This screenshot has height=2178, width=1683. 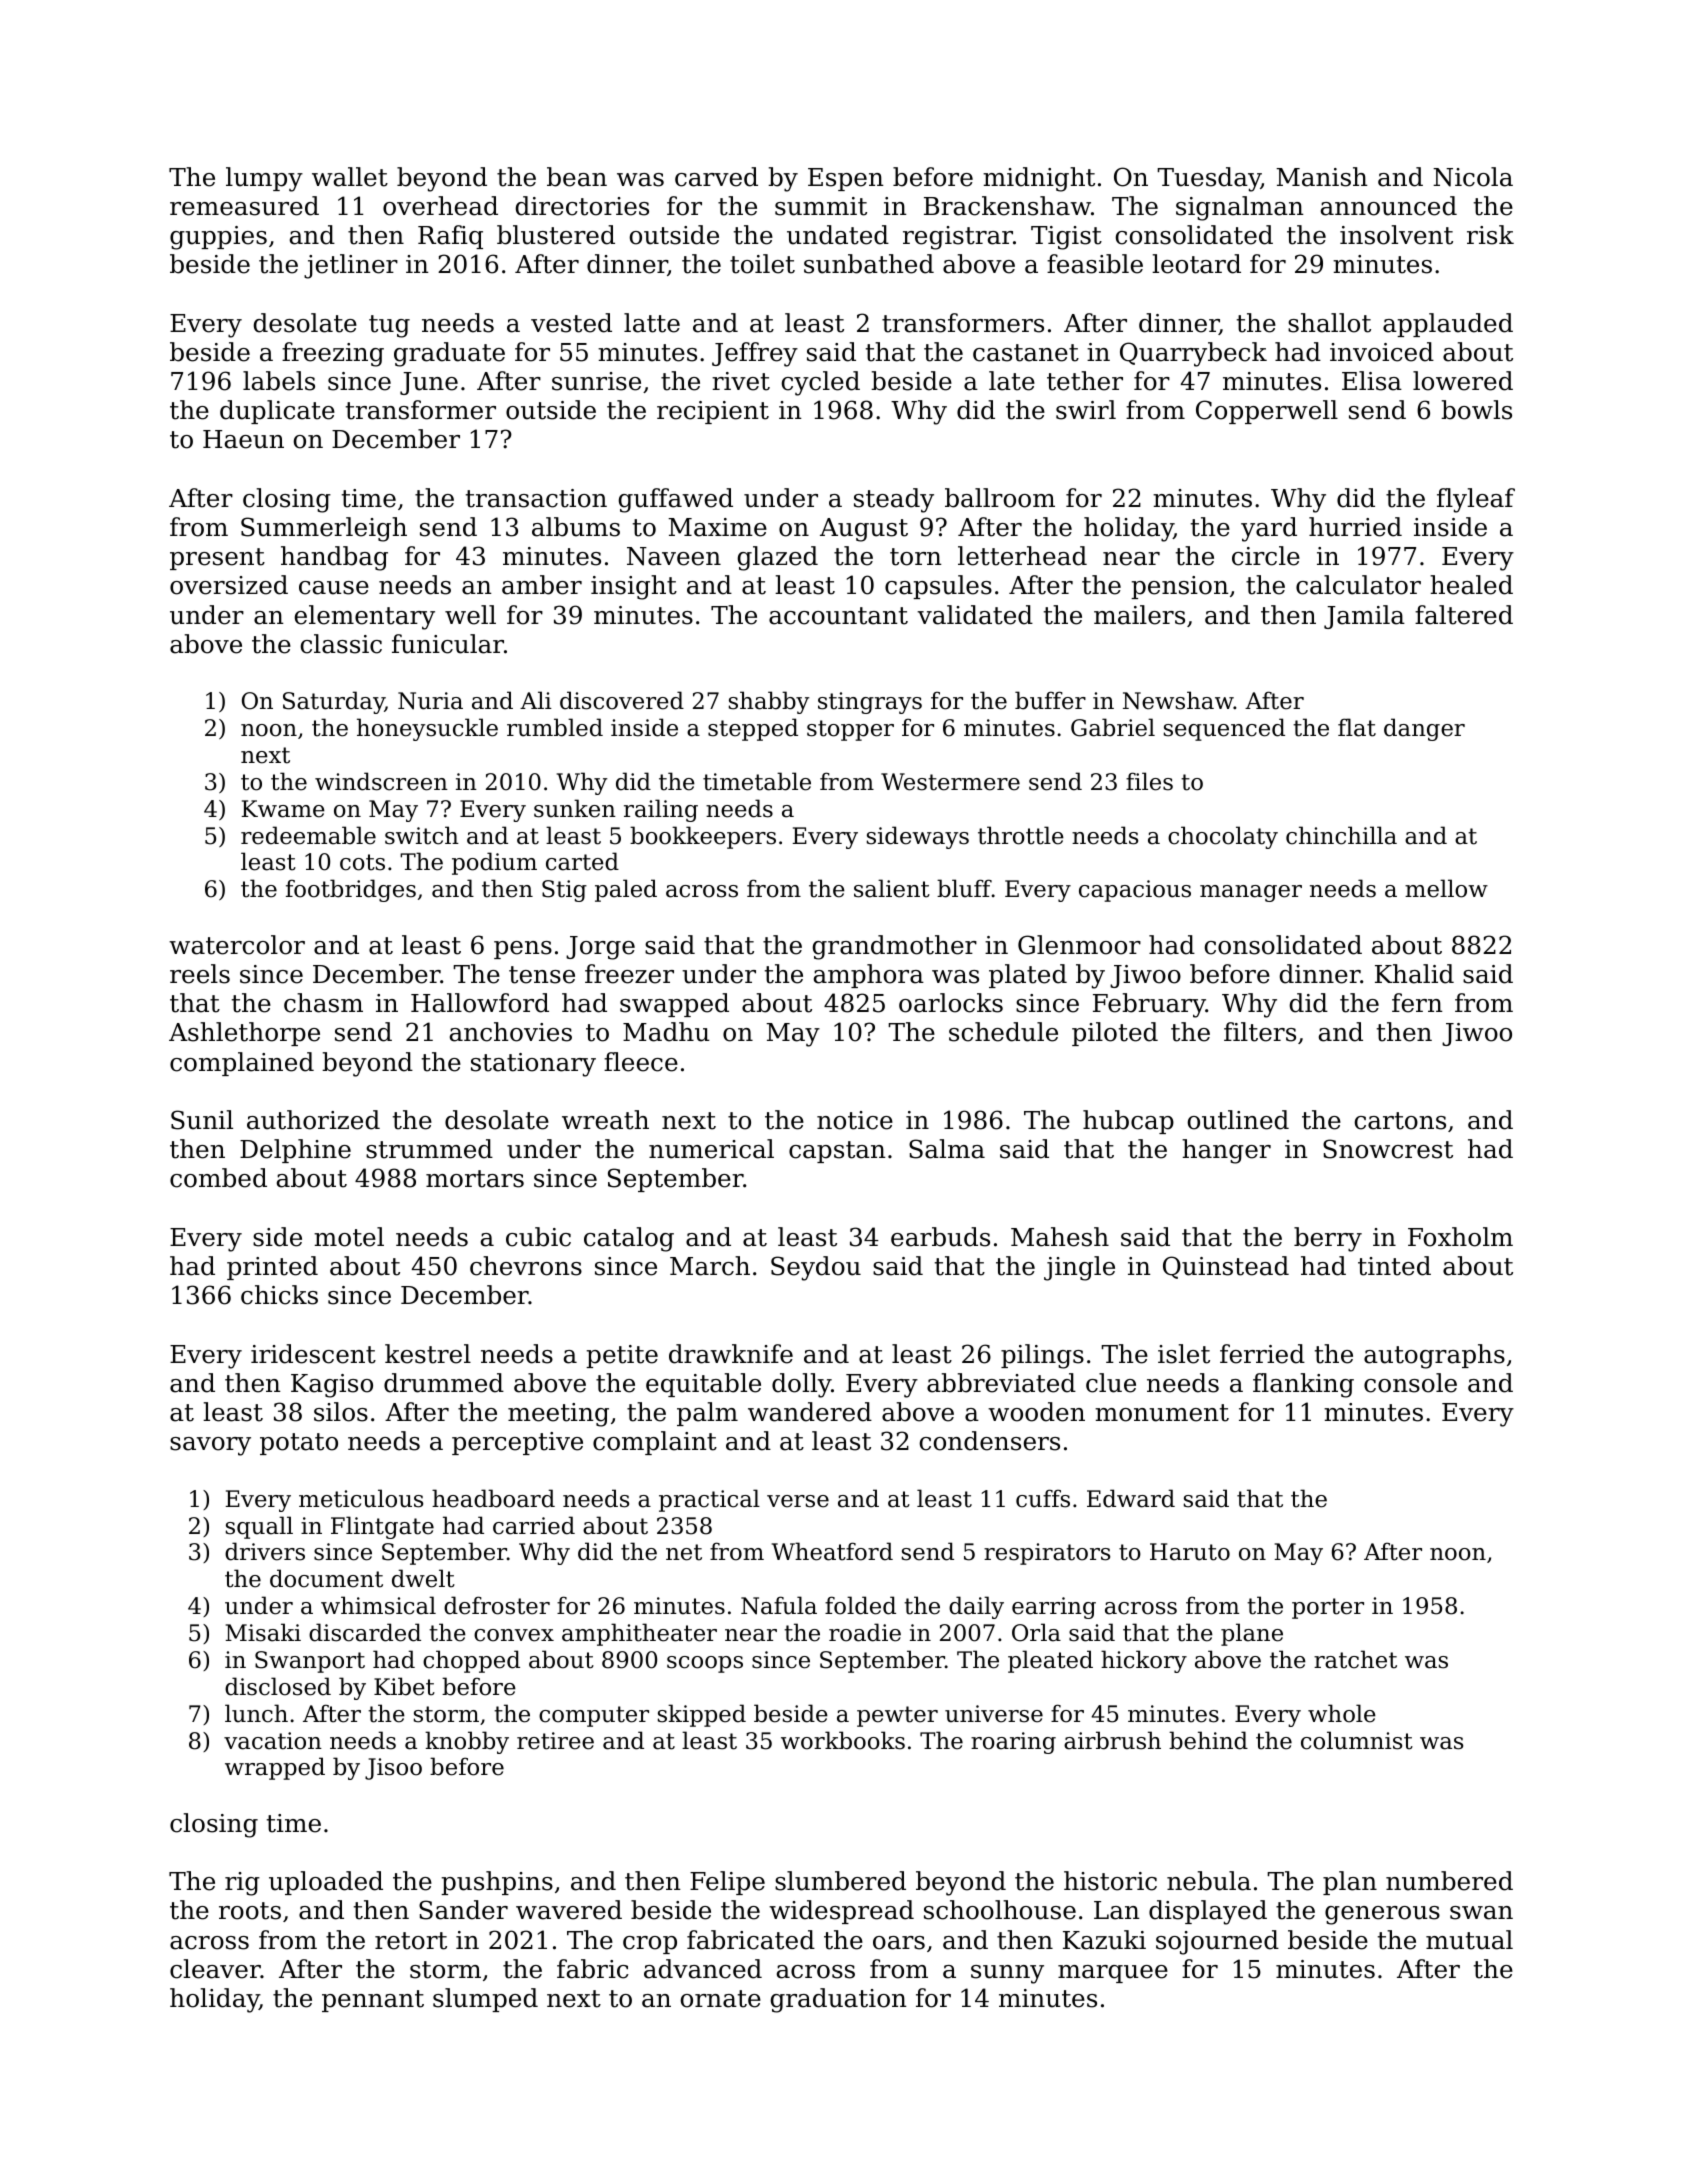 What do you see at coordinates (555, 1741) in the screenshot?
I see `retiree` at bounding box center [555, 1741].
